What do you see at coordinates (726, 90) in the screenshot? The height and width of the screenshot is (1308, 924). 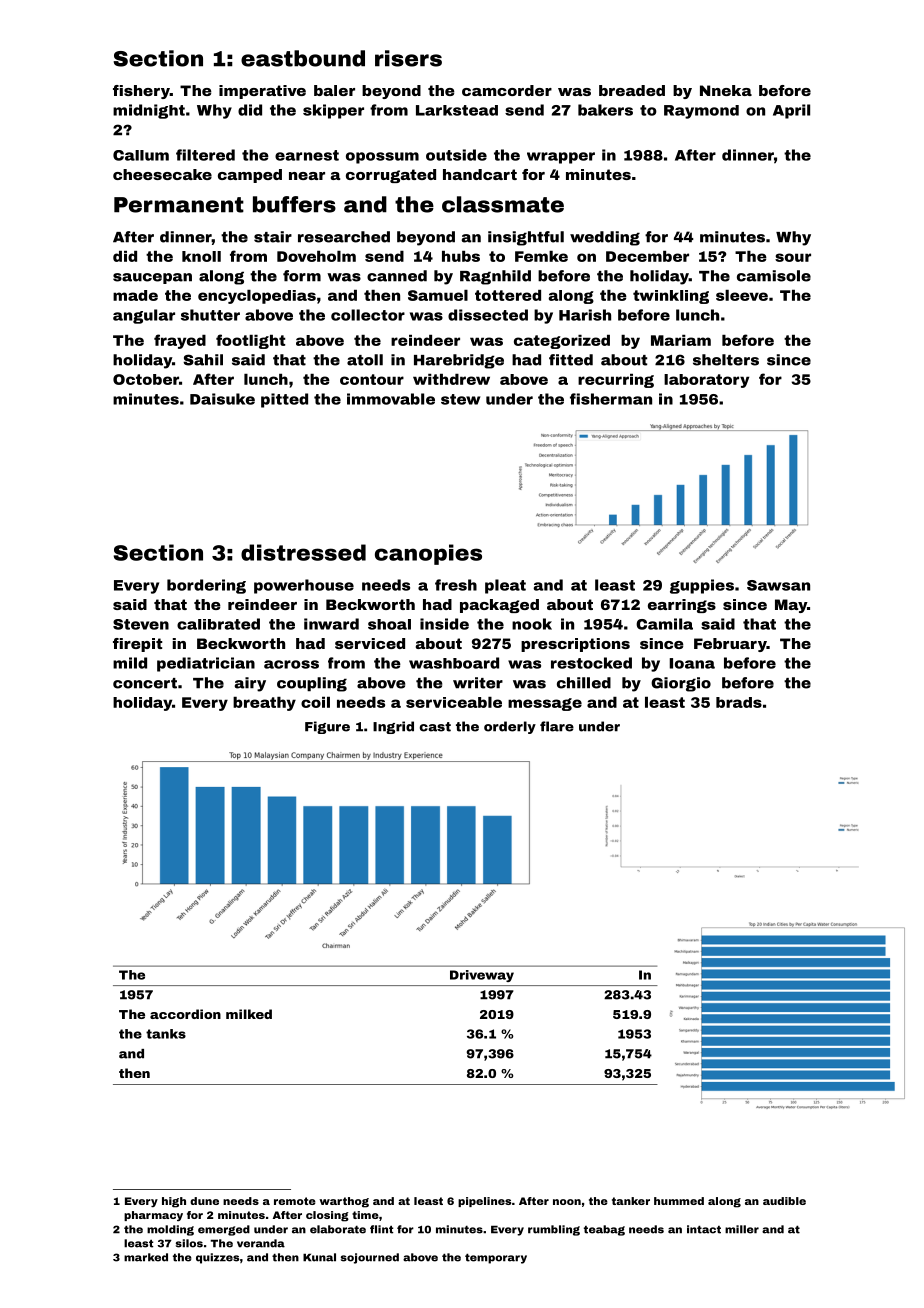 I see `Nneka` at bounding box center [726, 90].
